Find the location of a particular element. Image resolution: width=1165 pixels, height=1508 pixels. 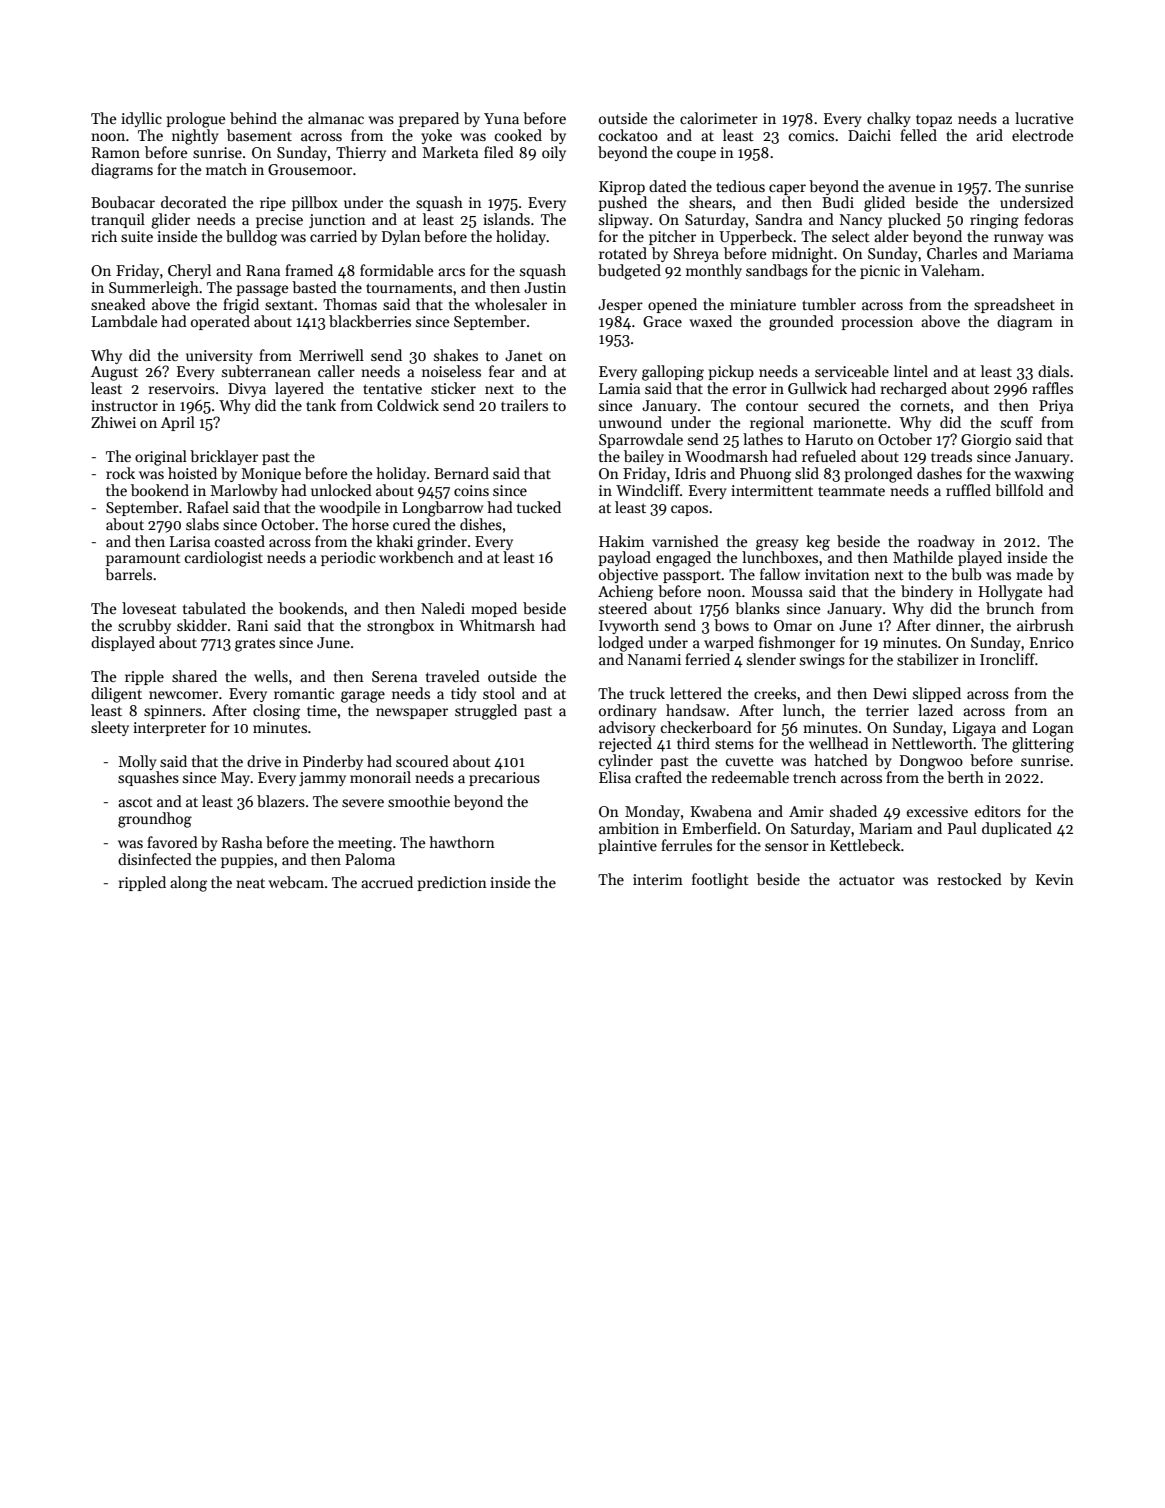

behind is located at coordinates (253, 118).
